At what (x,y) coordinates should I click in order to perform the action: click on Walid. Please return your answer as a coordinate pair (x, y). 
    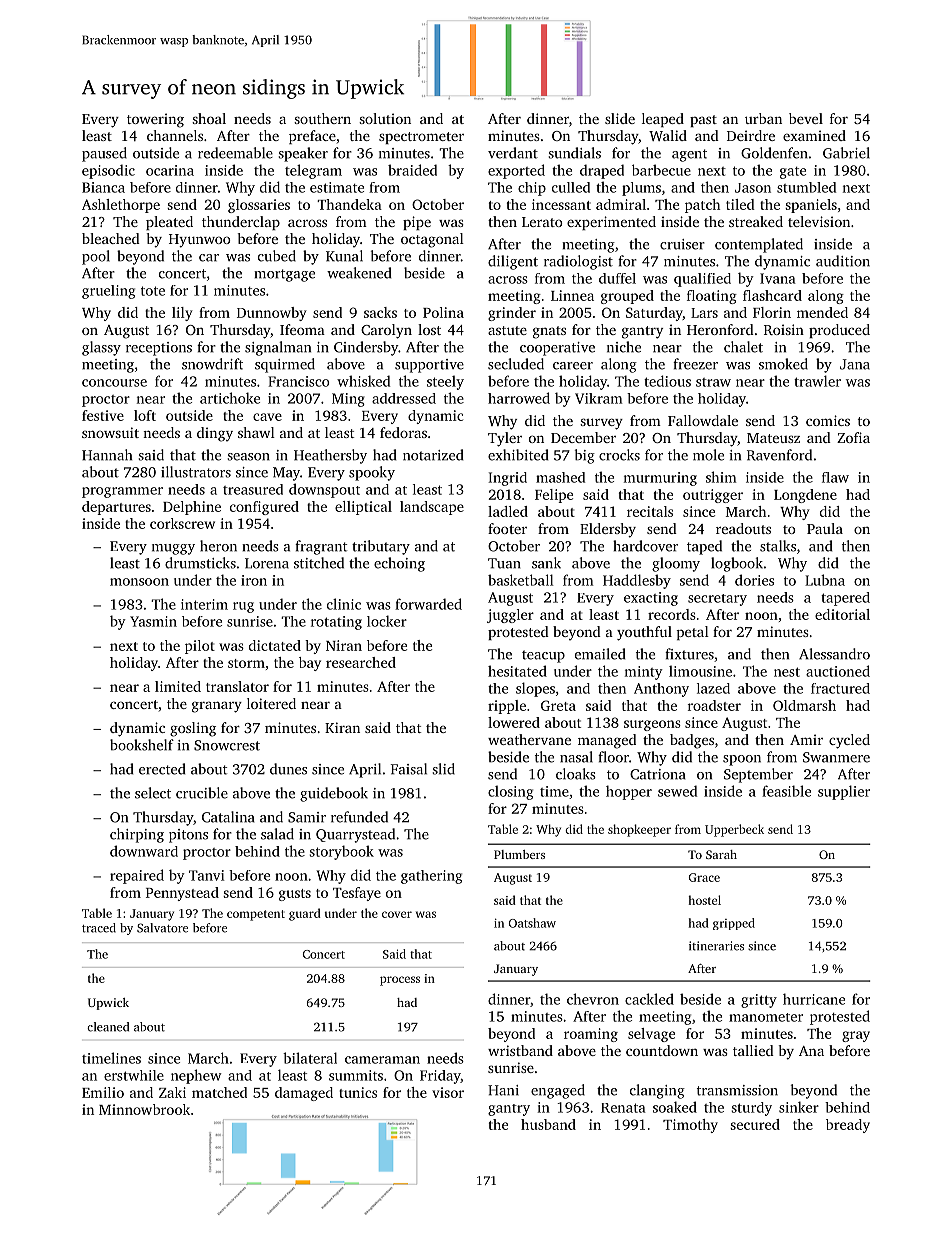
    Looking at the image, I should click on (668, 135).
